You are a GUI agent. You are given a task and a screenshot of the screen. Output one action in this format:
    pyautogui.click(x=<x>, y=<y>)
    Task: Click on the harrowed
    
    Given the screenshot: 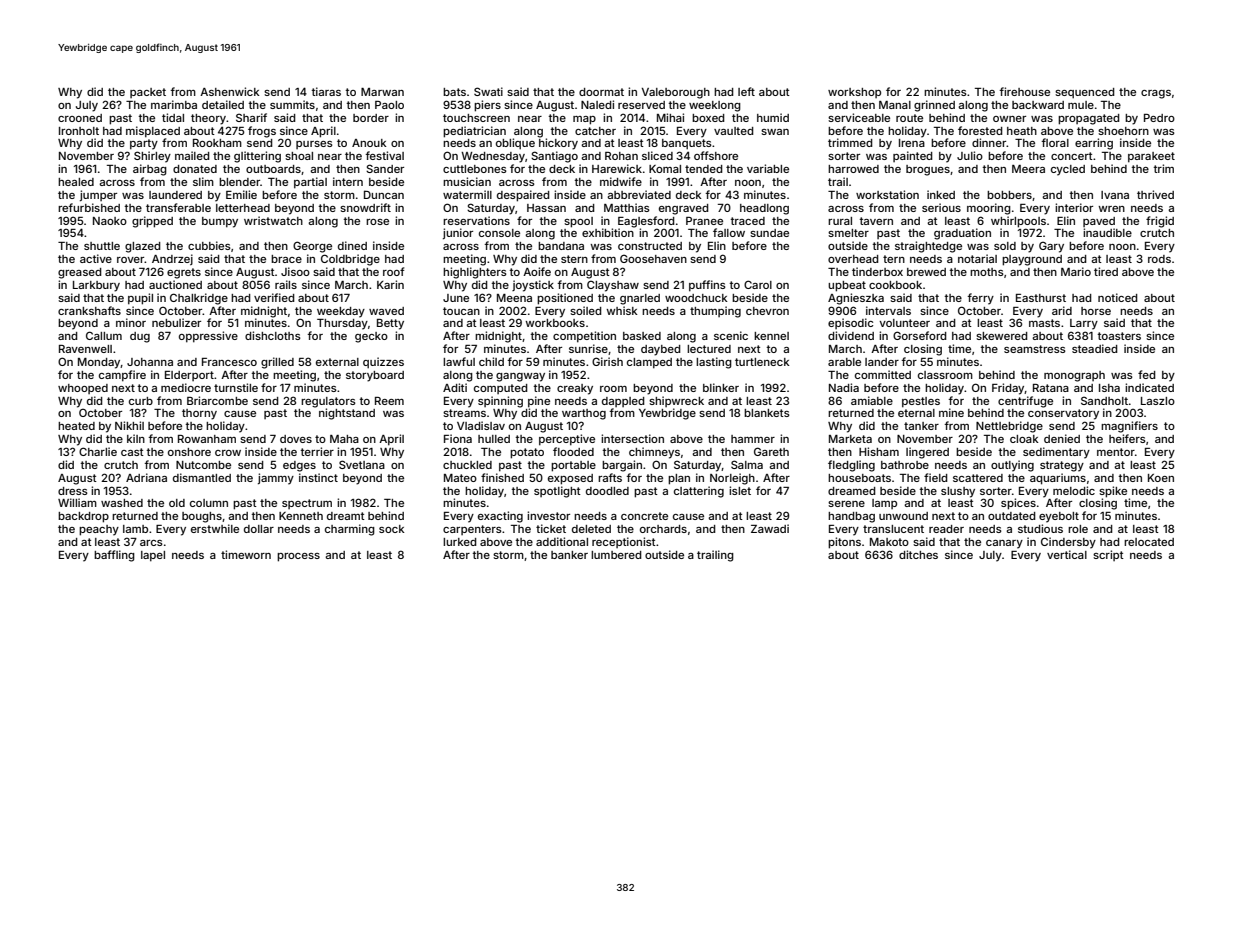 What is the action you would take?
    pyautogui.click(x=853, y=169)
